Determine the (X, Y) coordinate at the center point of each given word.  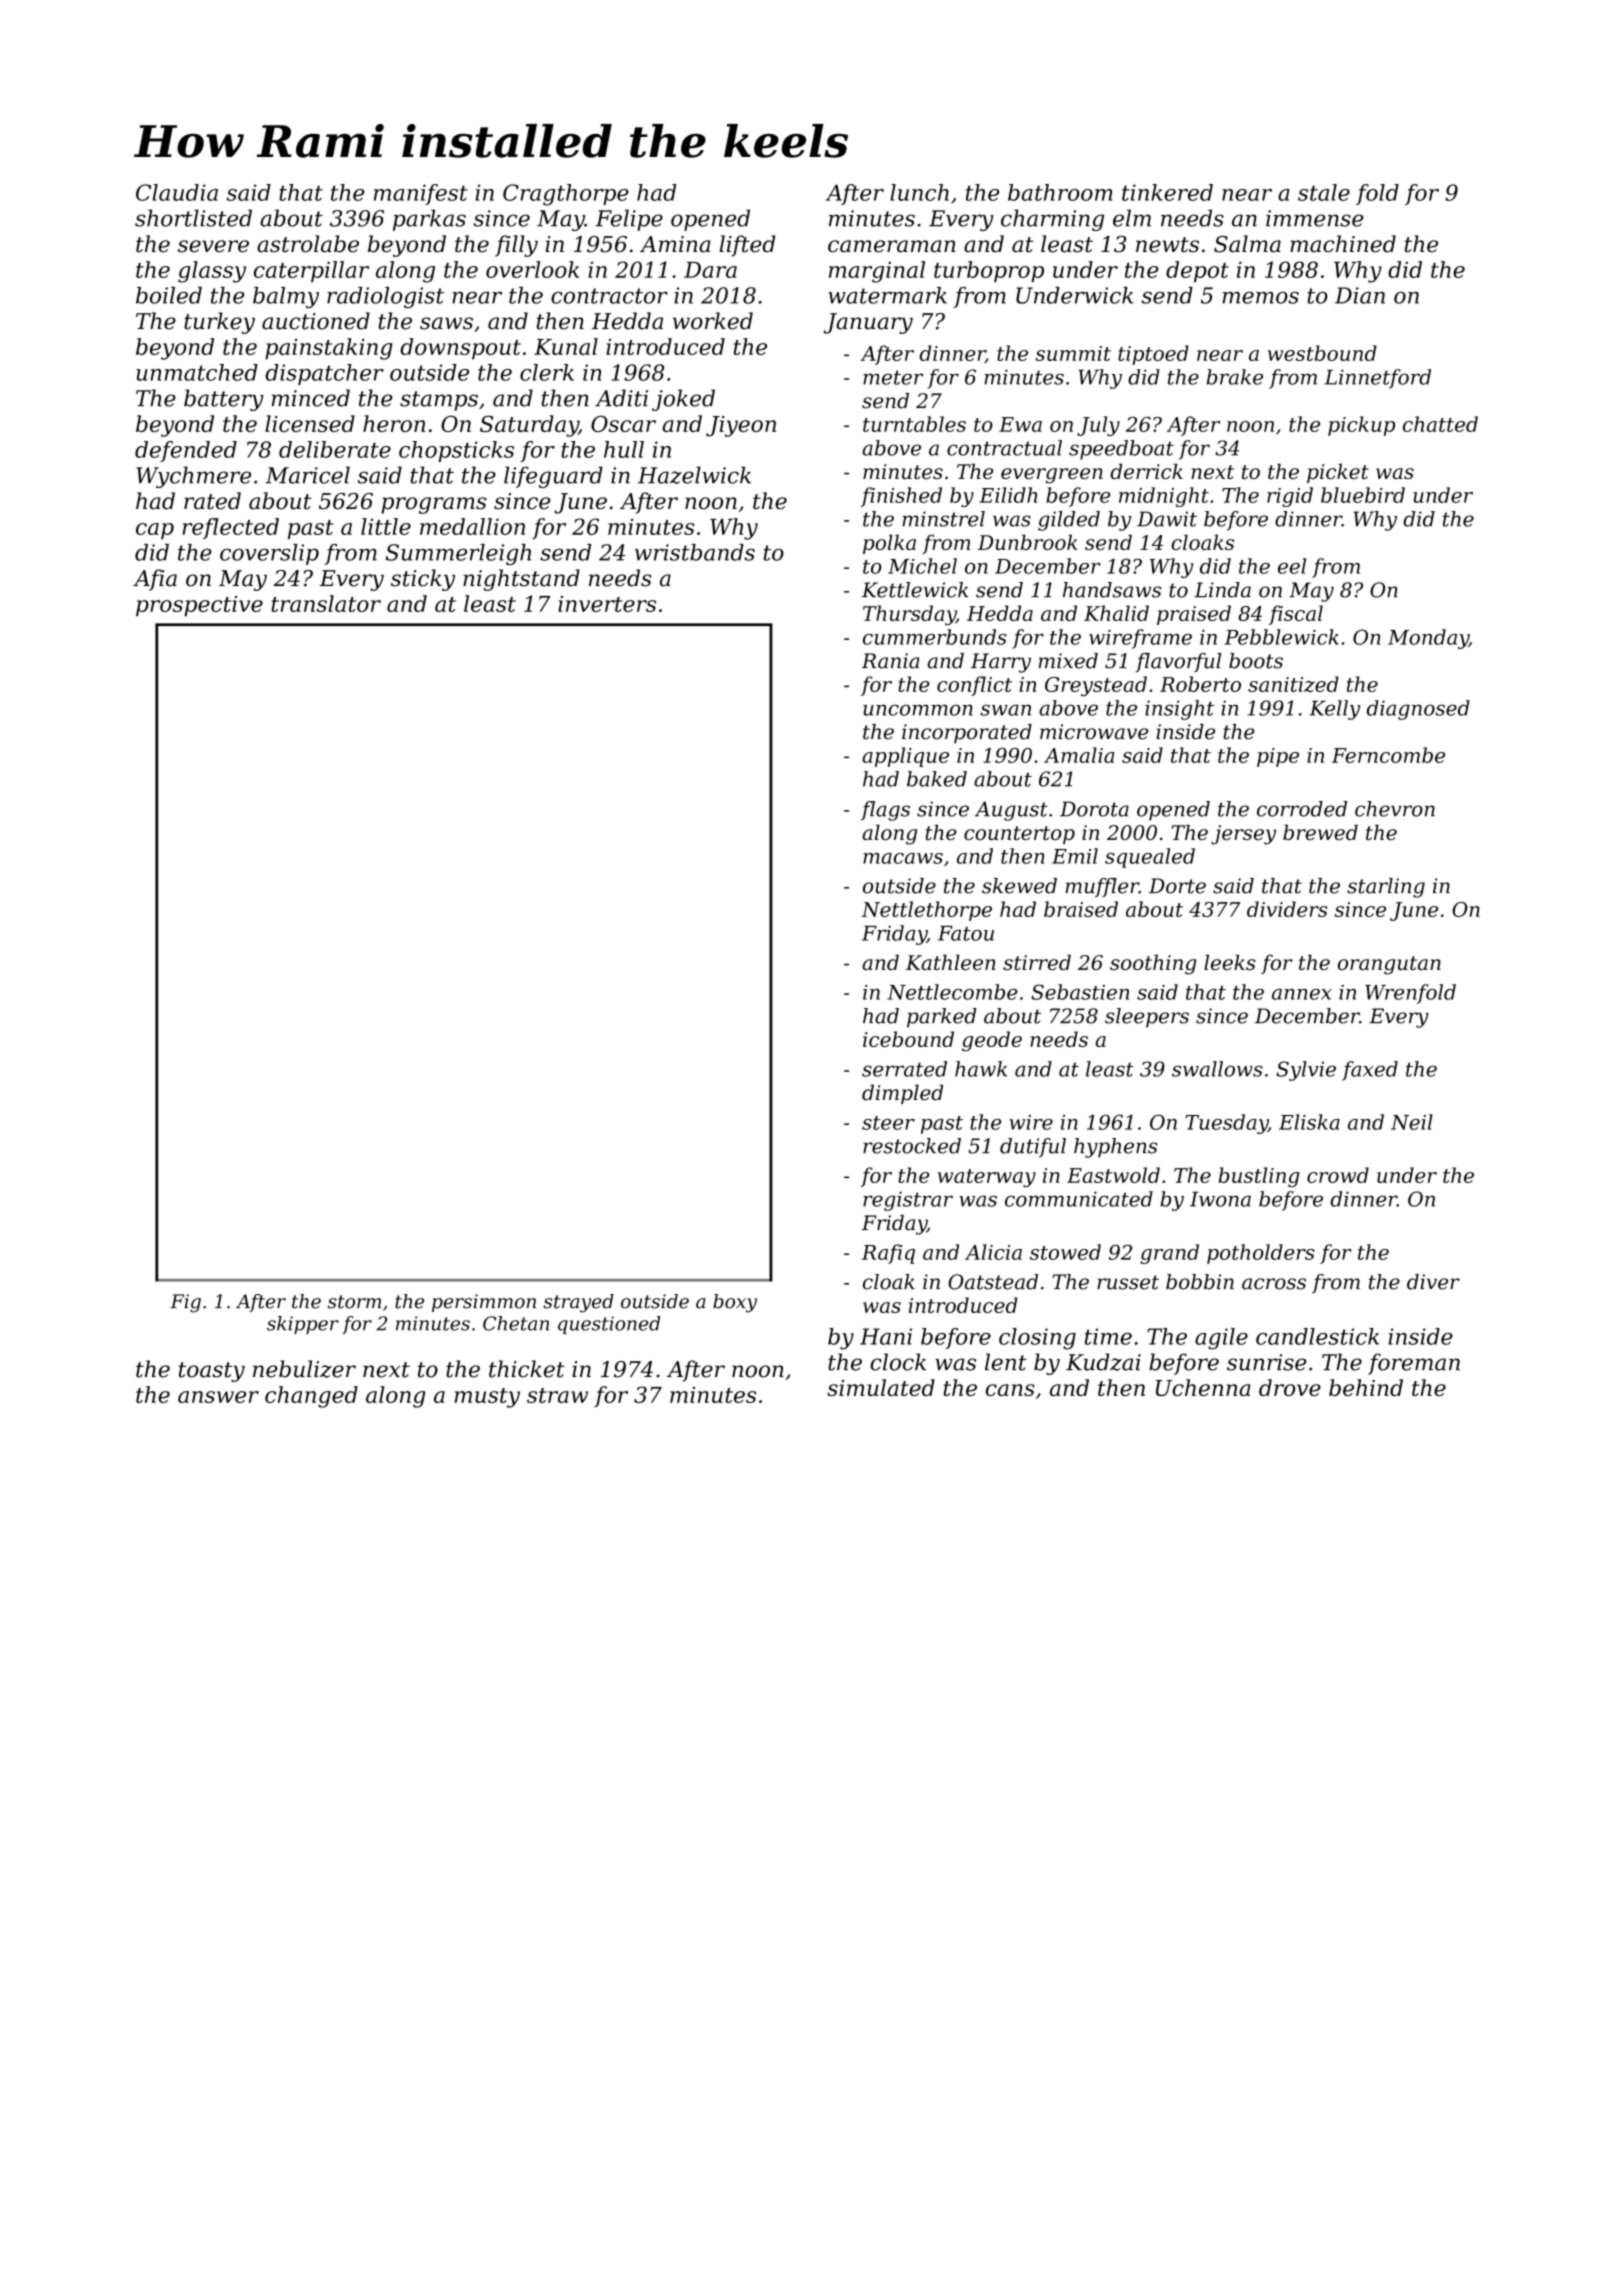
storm (354, 1302)
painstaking (328, 349)
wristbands (695, 552)
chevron (1395, 809)
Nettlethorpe (927, 911)
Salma (1247, 244)
